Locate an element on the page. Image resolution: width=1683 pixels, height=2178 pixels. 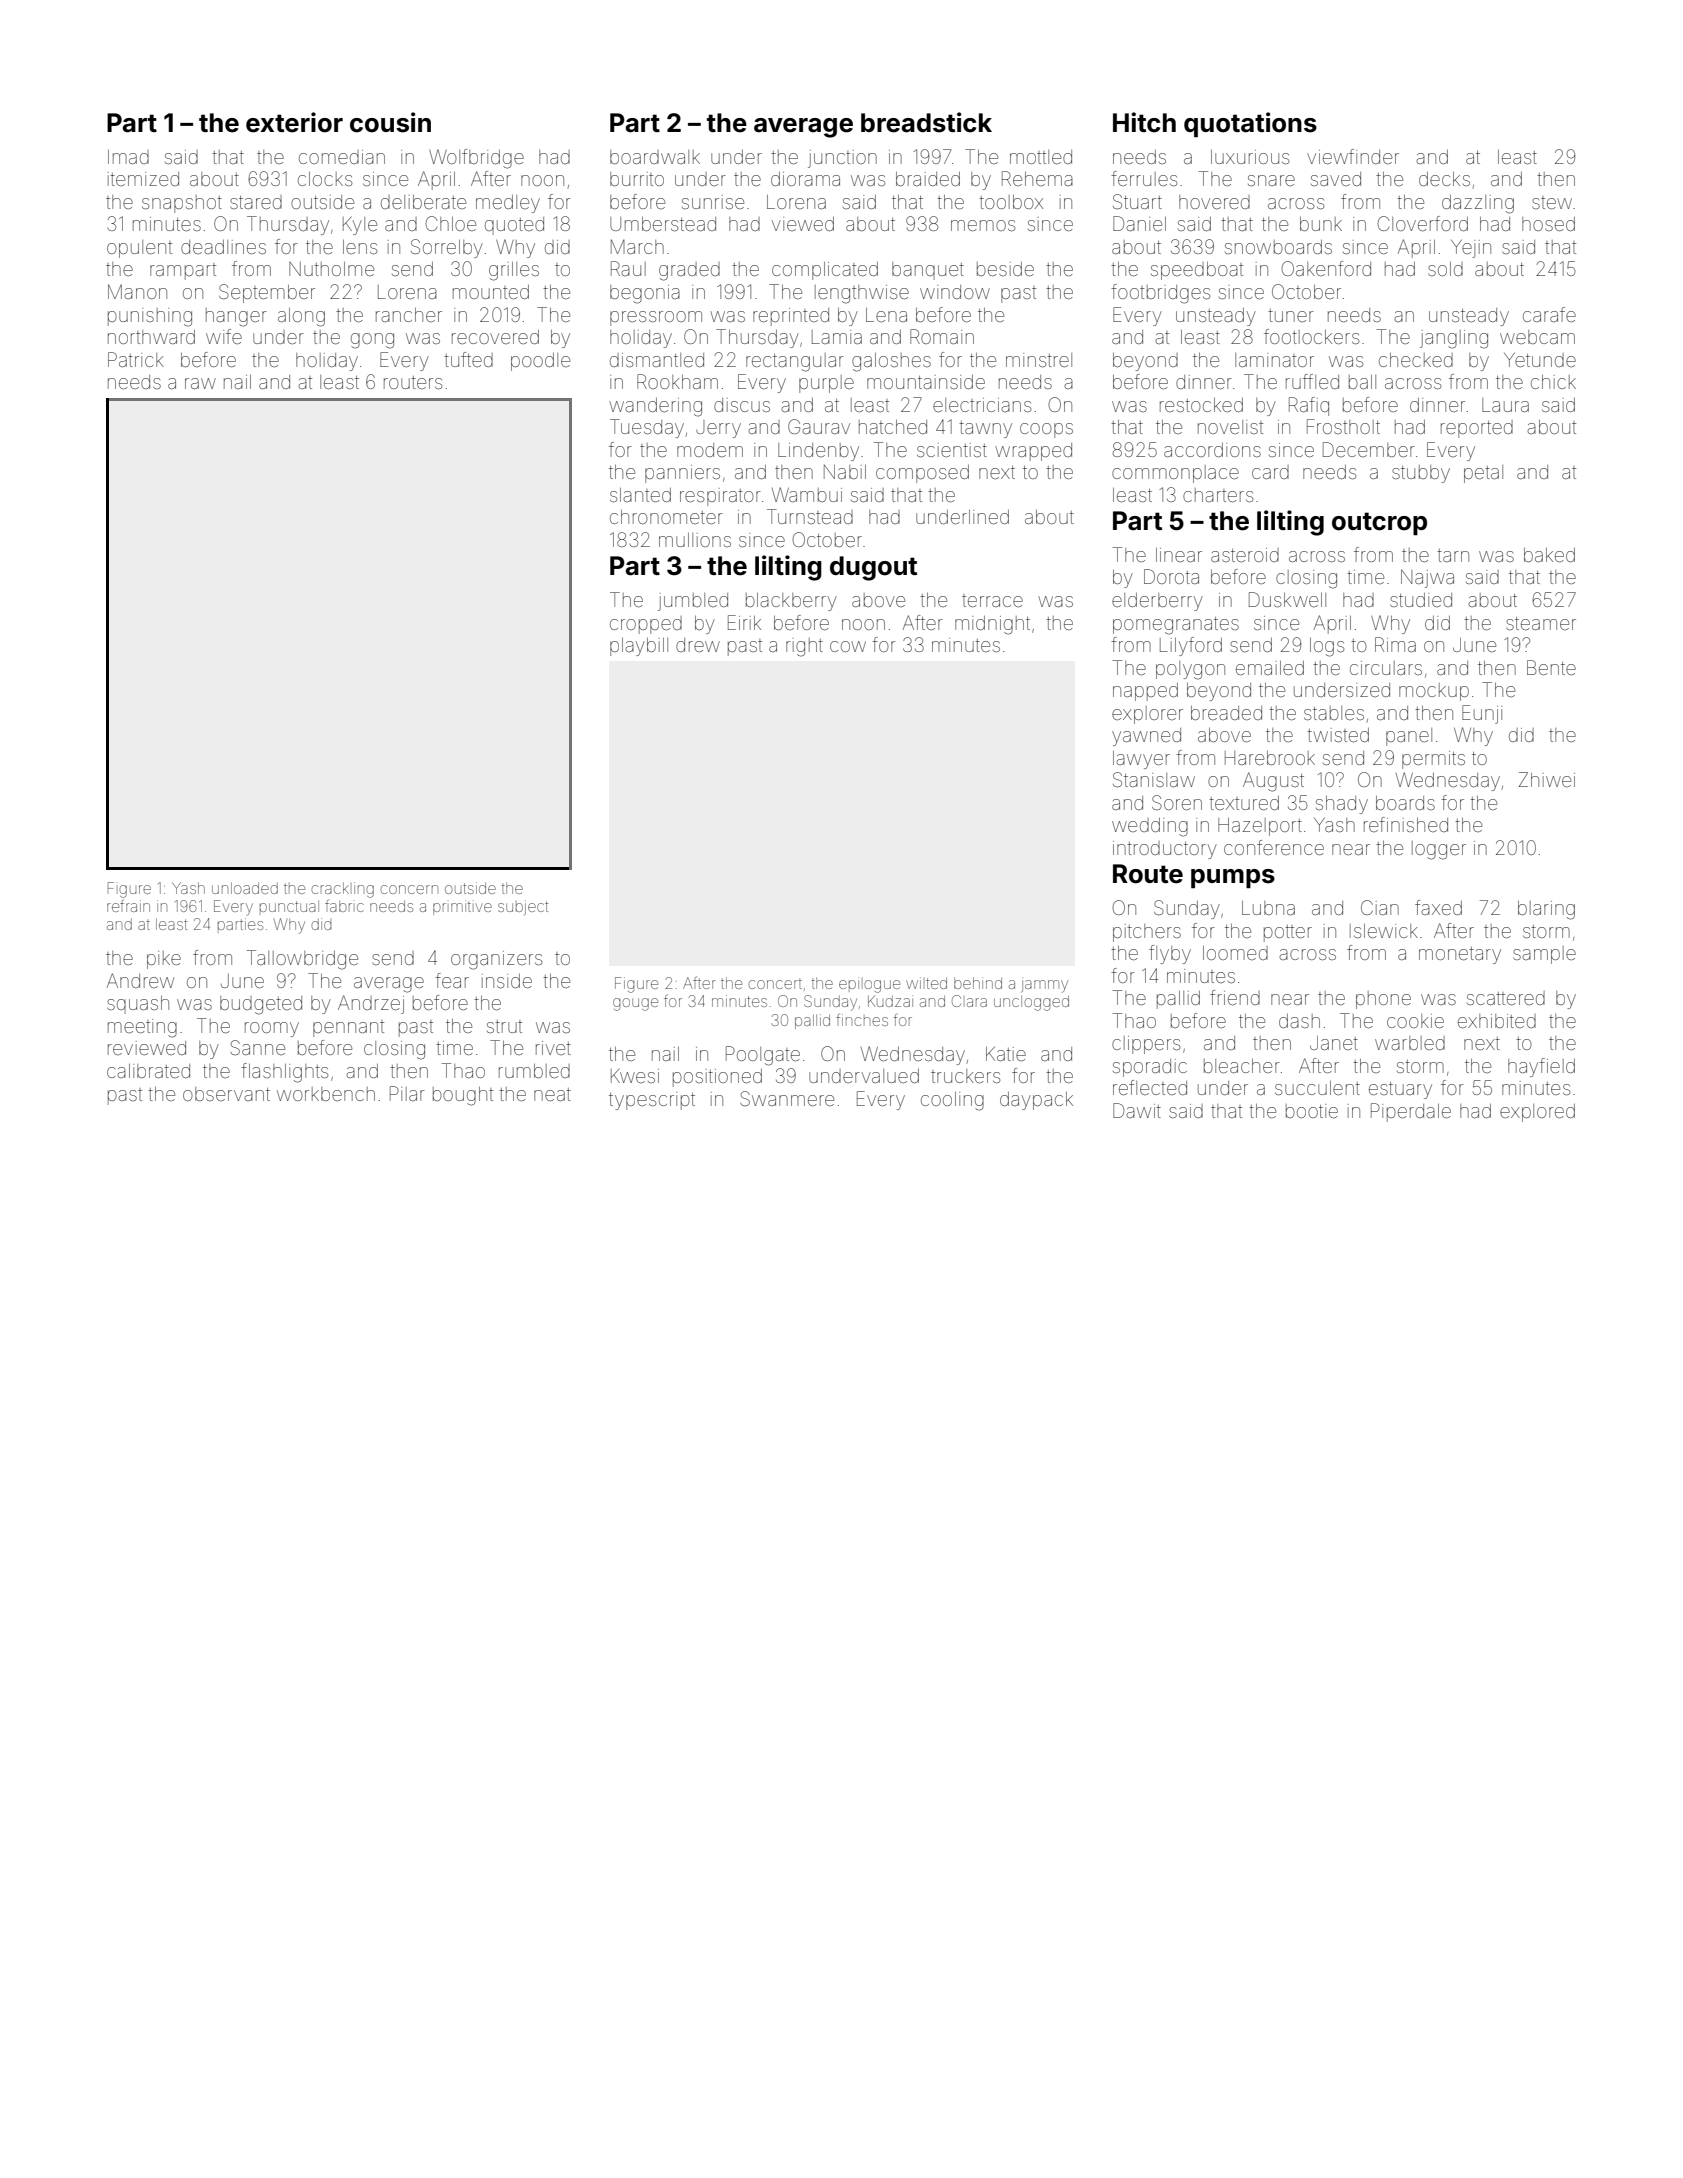
Imad is located at coordinates (128, 157).
